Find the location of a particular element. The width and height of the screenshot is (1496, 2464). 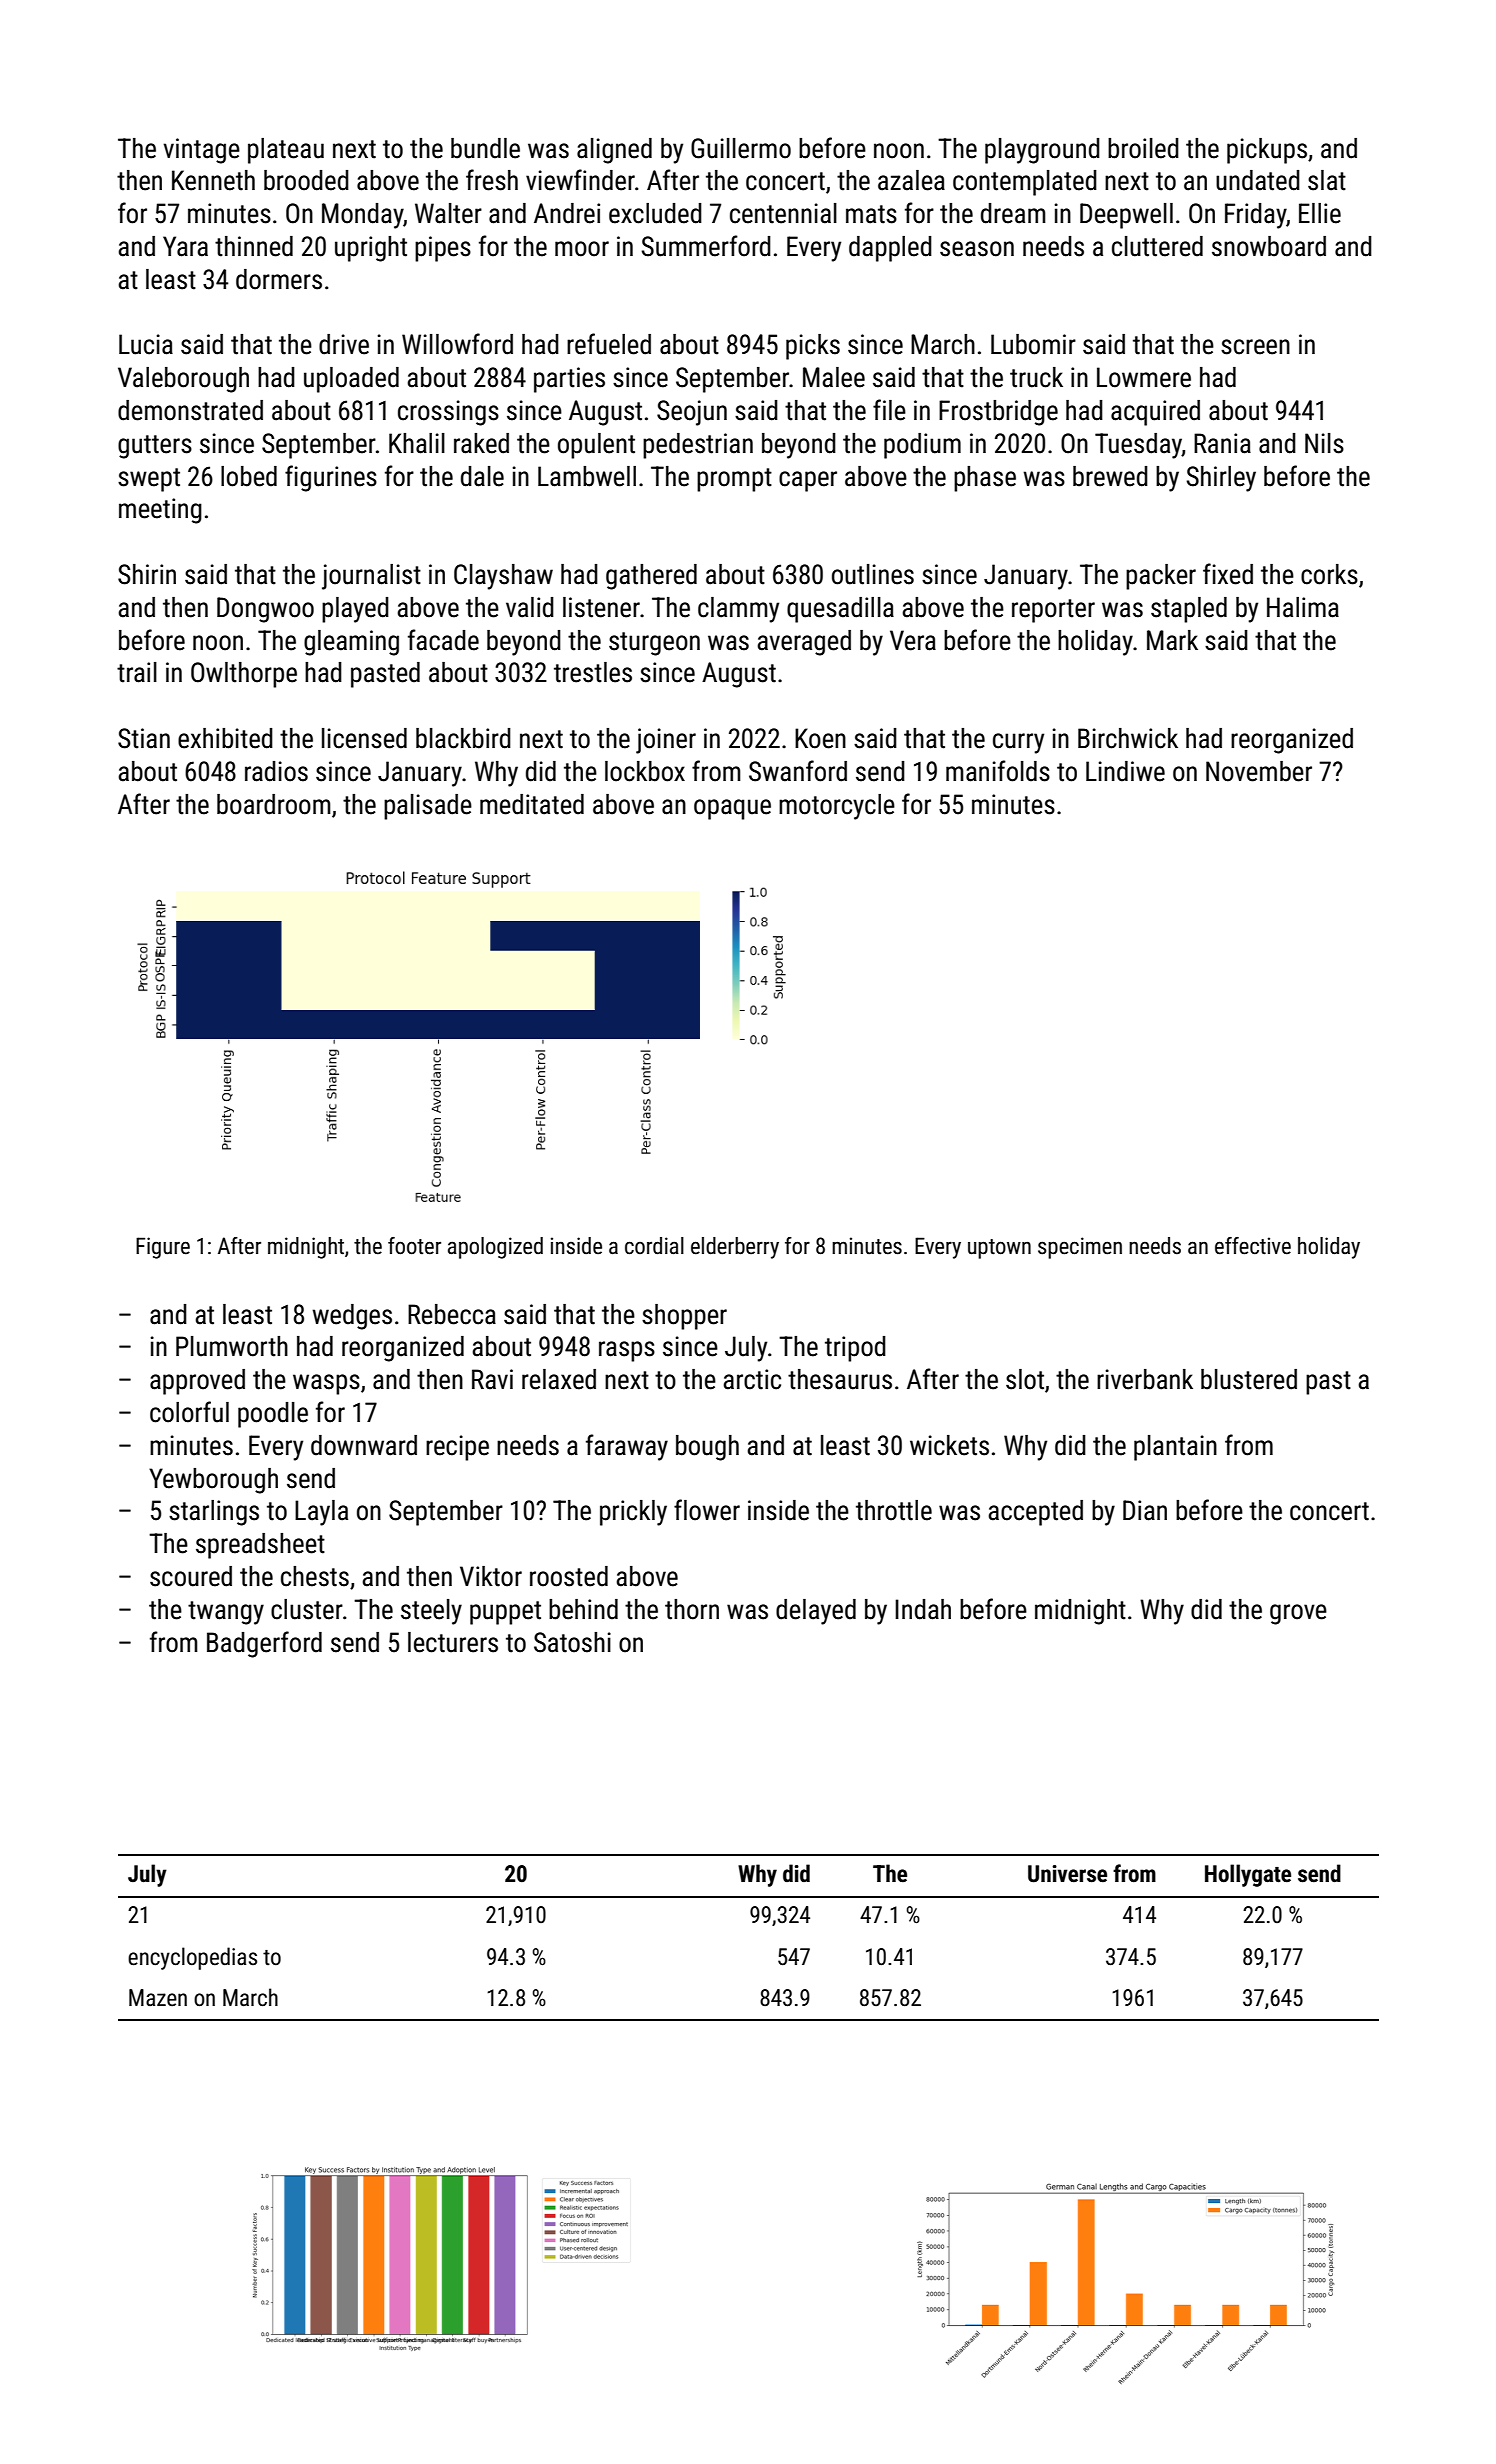

lobed is located at coordinates (249, 476).
